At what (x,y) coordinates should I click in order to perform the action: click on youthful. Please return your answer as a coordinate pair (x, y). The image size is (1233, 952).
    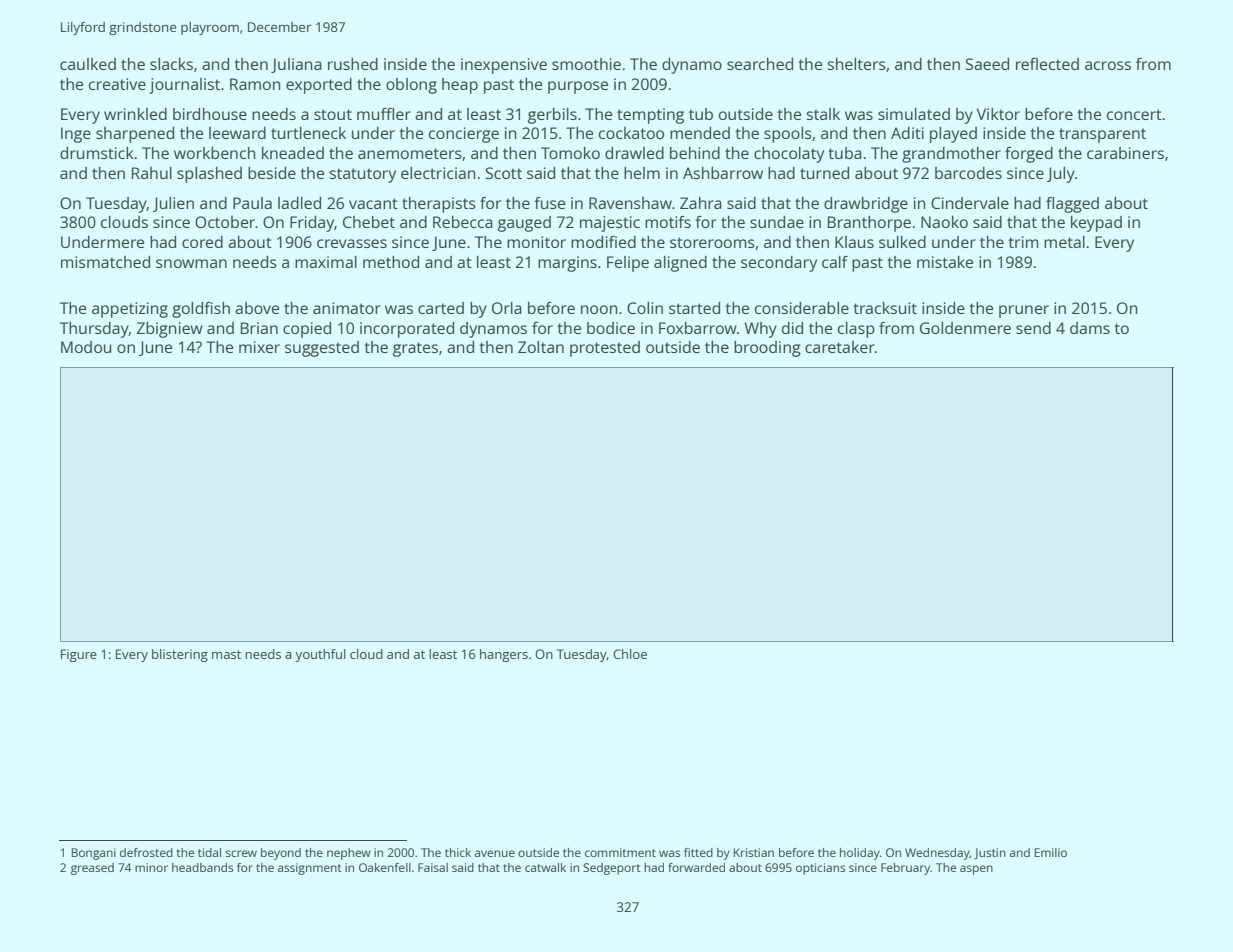
    Looking at the image, I should click on (320, 655).
